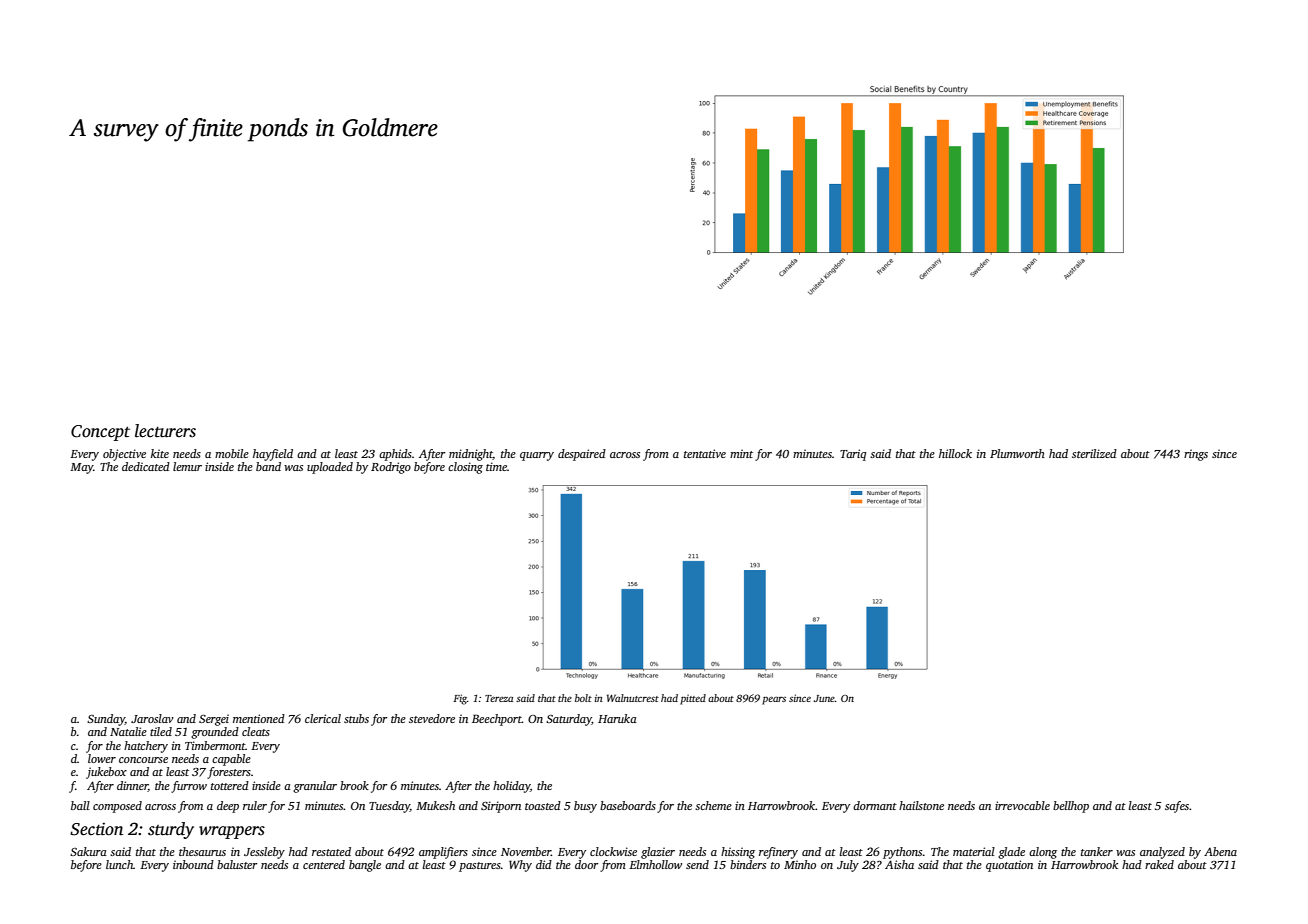  What do you see at coordinates (633, 698) in the screenshot?
I see `Walnutcrest` at bounding box center [633, 698].
